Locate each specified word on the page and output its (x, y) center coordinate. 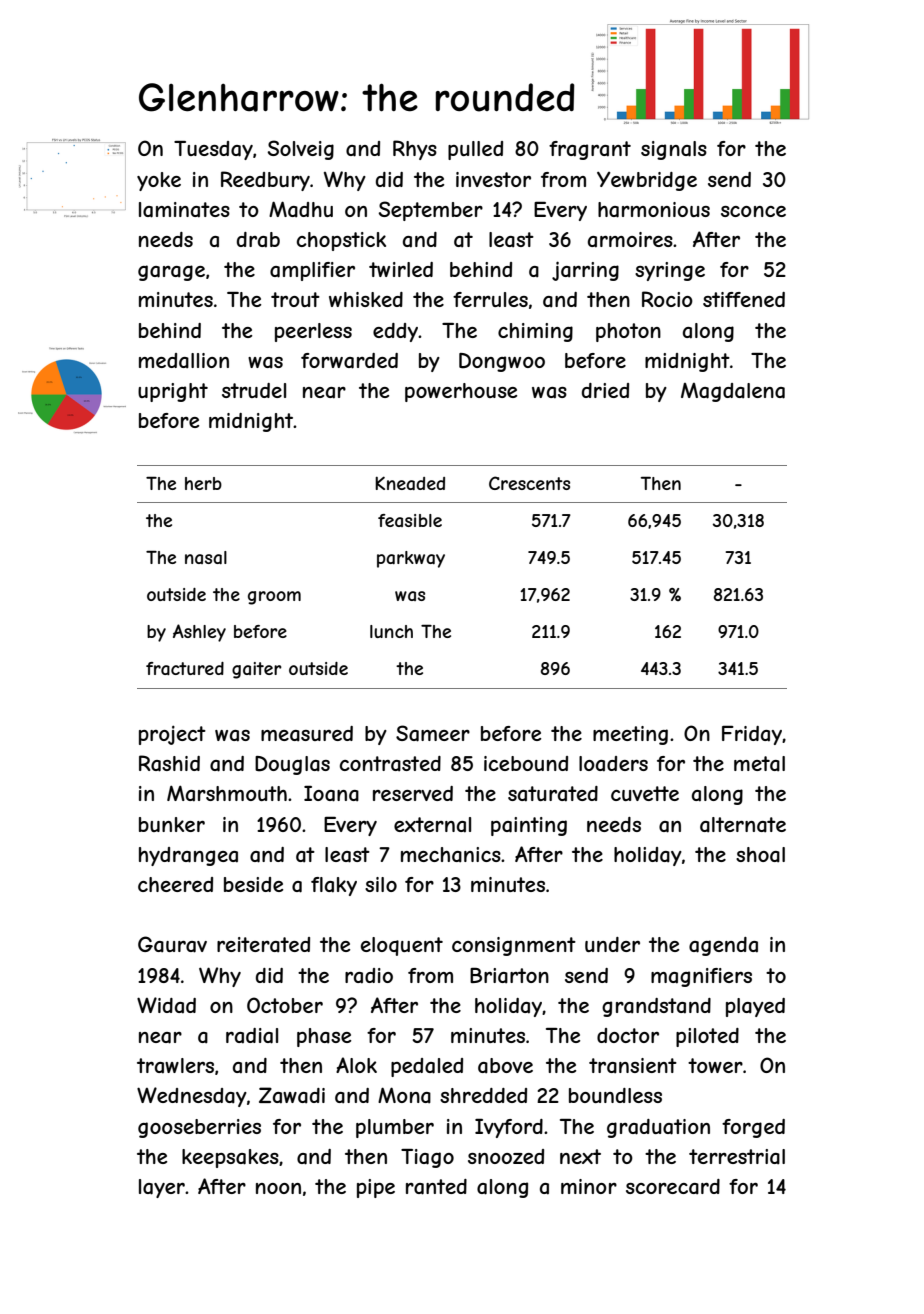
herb (203, 483)
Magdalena (733, 392)
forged (753, 1128)
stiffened (744, 299)
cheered (175, 884)
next (580, 1156)
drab (258, 240)
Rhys (415, 150)
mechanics (451, 855)
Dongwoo (502, 362)
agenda (723, 946)
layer (162, 1188)
